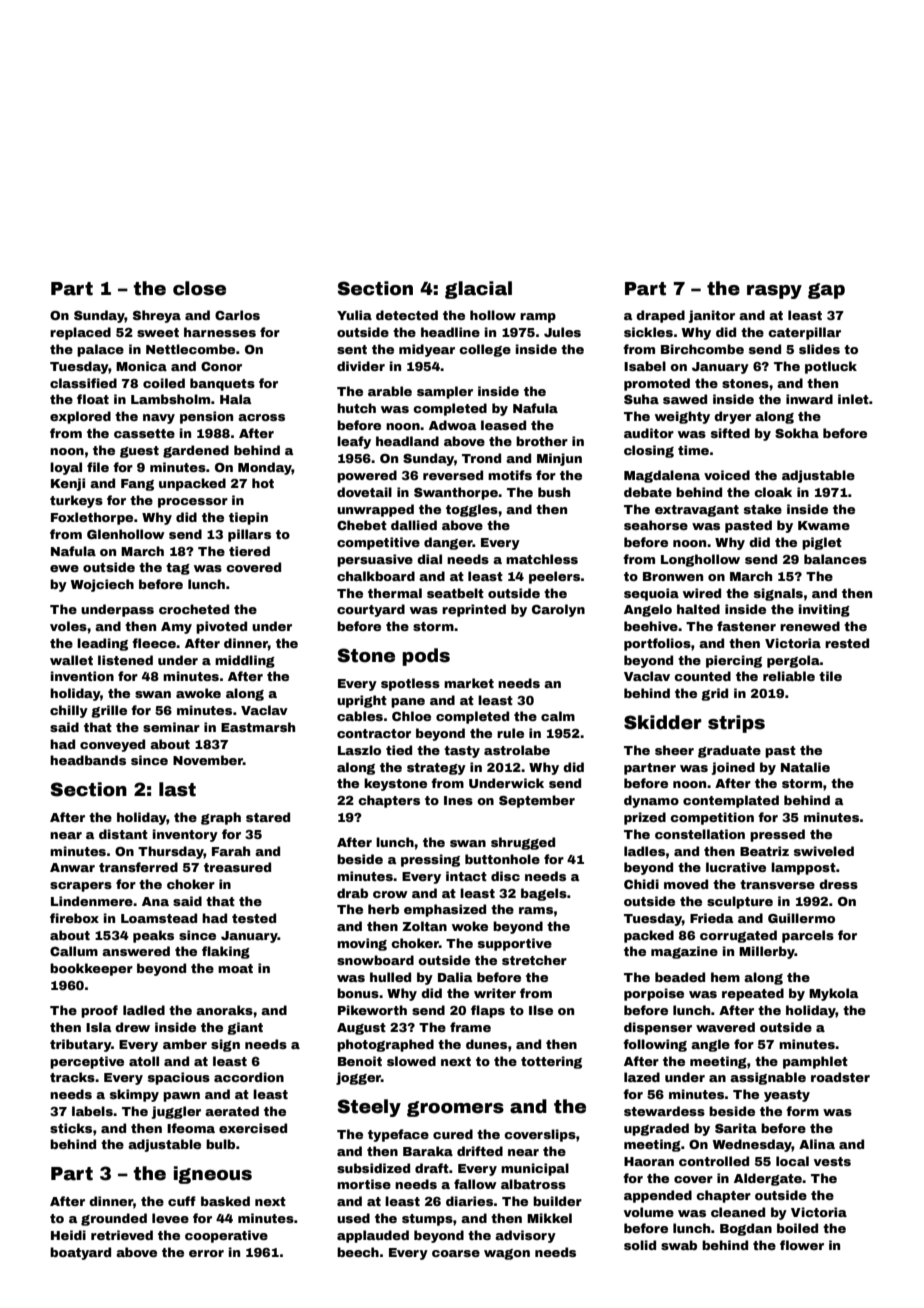 The image size is (924, 1308). I want to click on Ifeoma, so click(191, 1128).
